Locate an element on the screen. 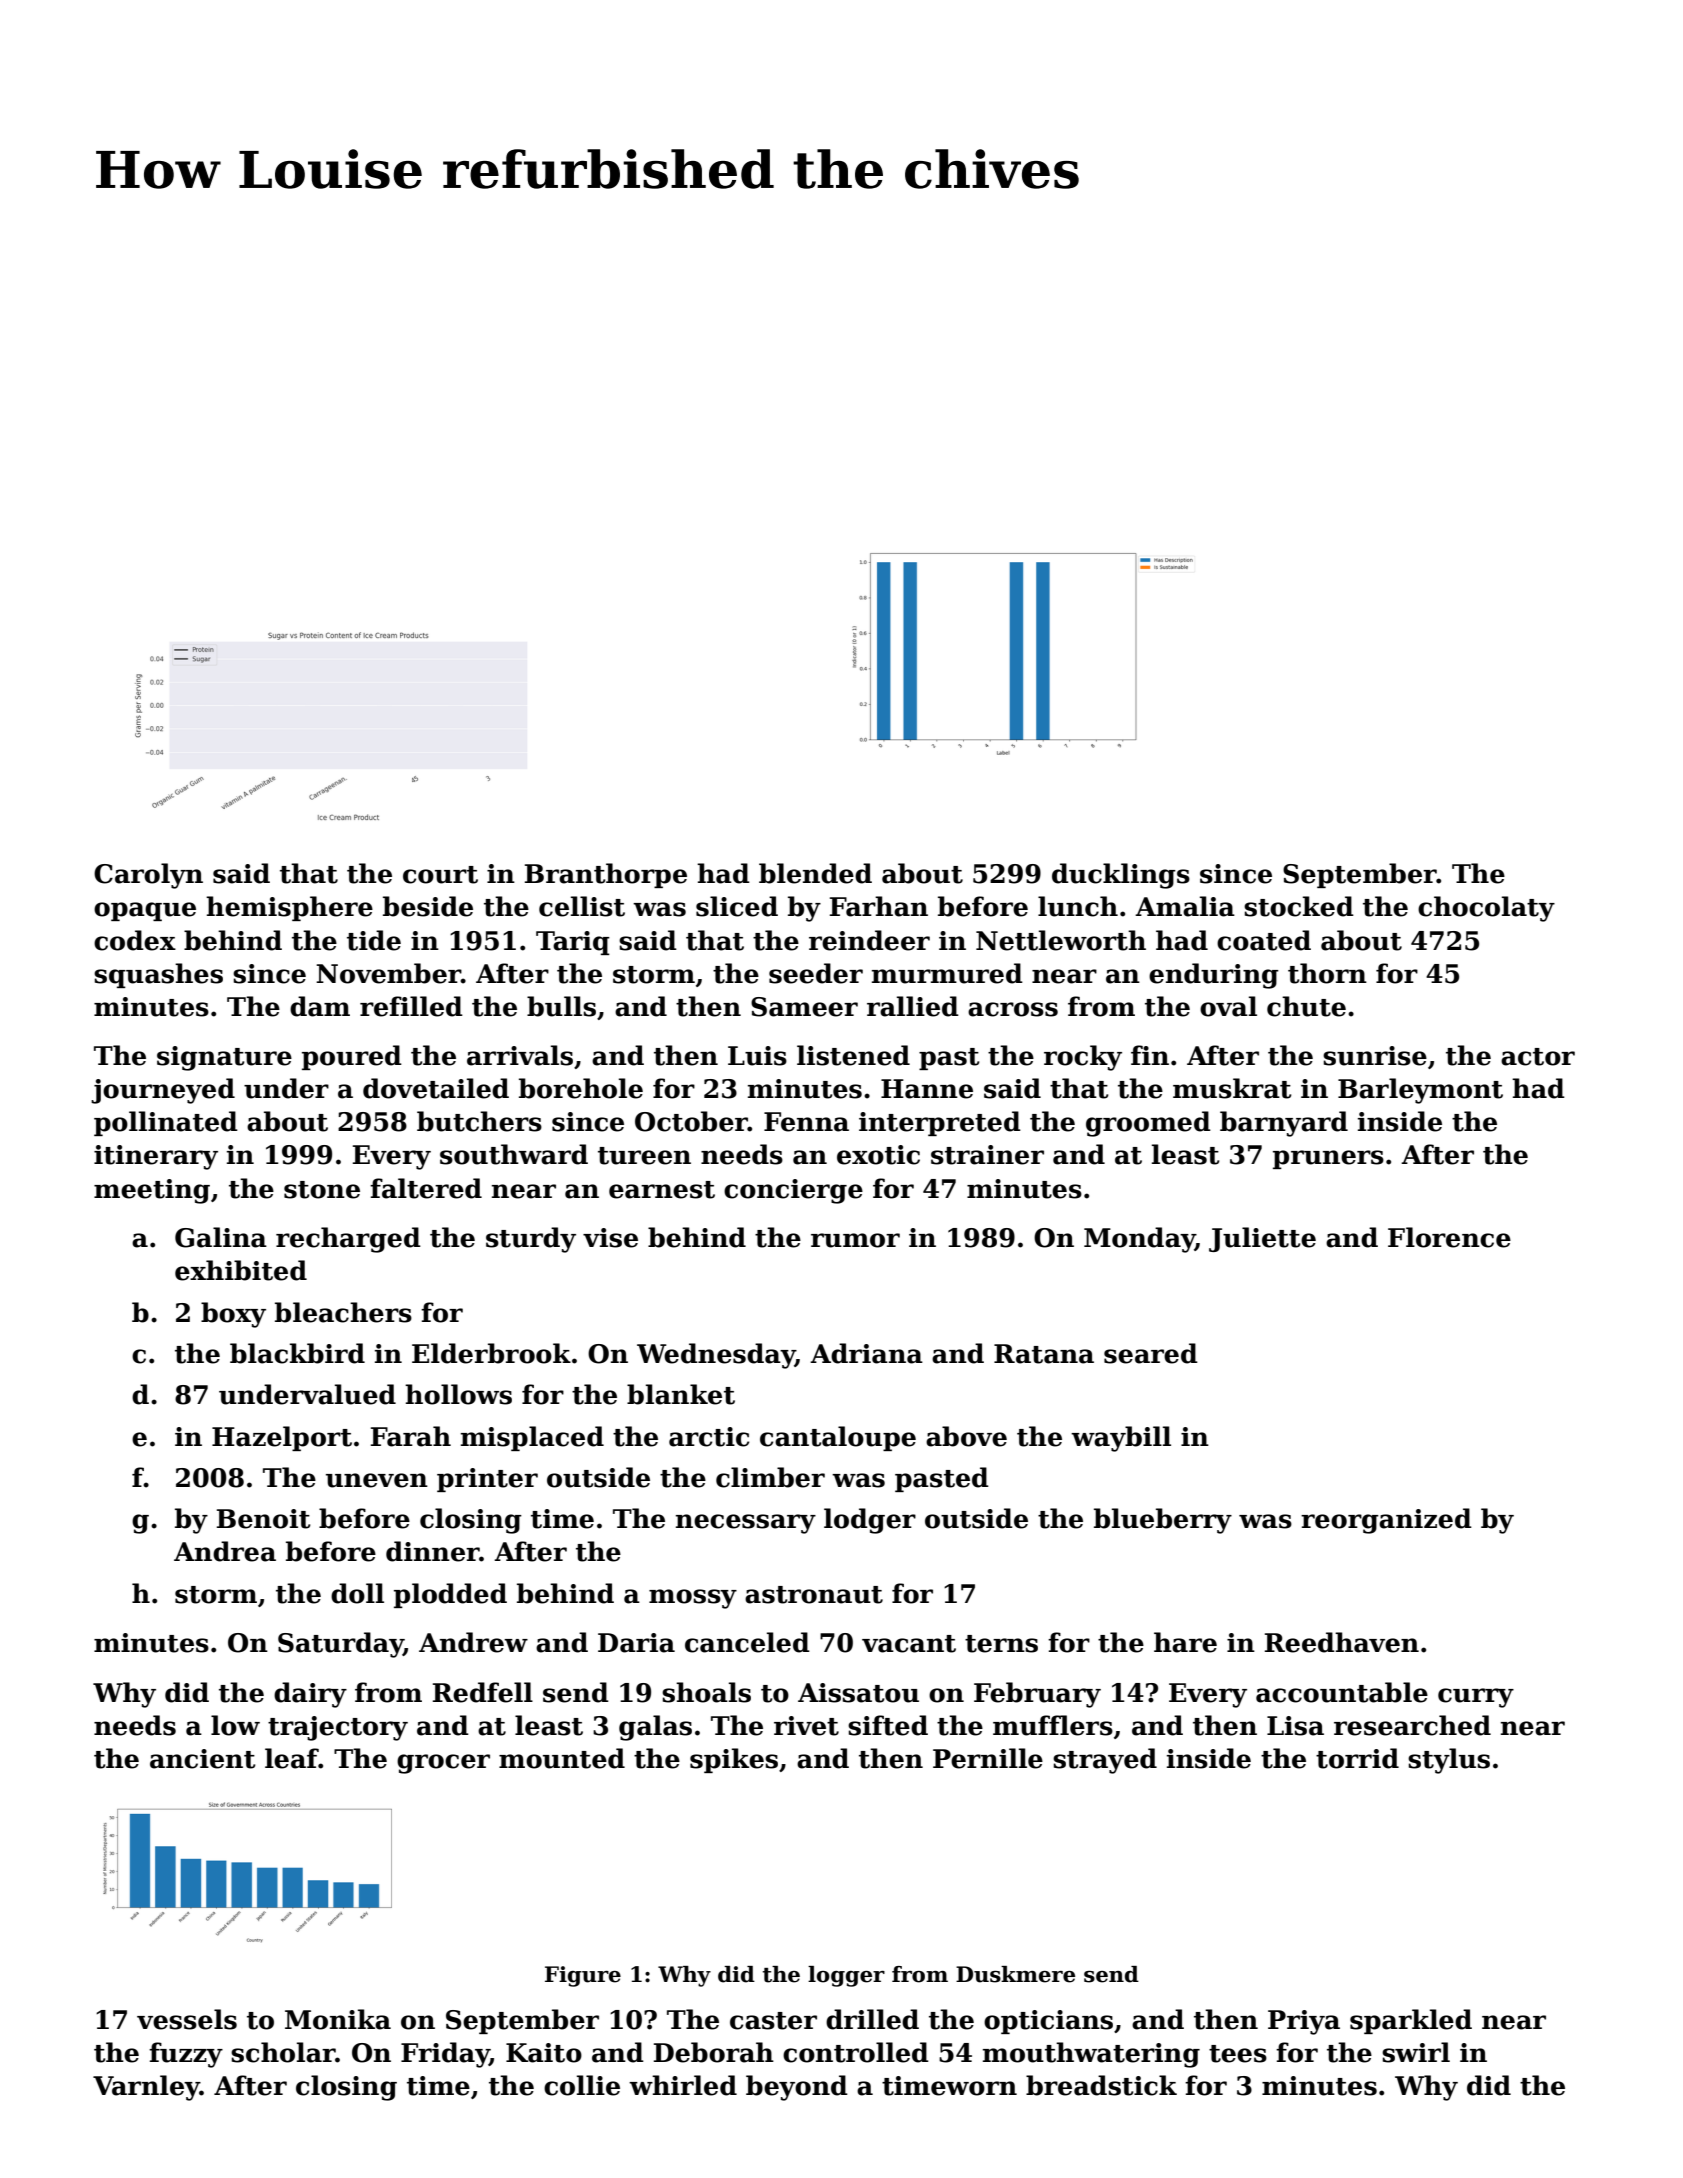 The image size is (1683, 2178). Hazelport is located at coordinates (282, 1438).
